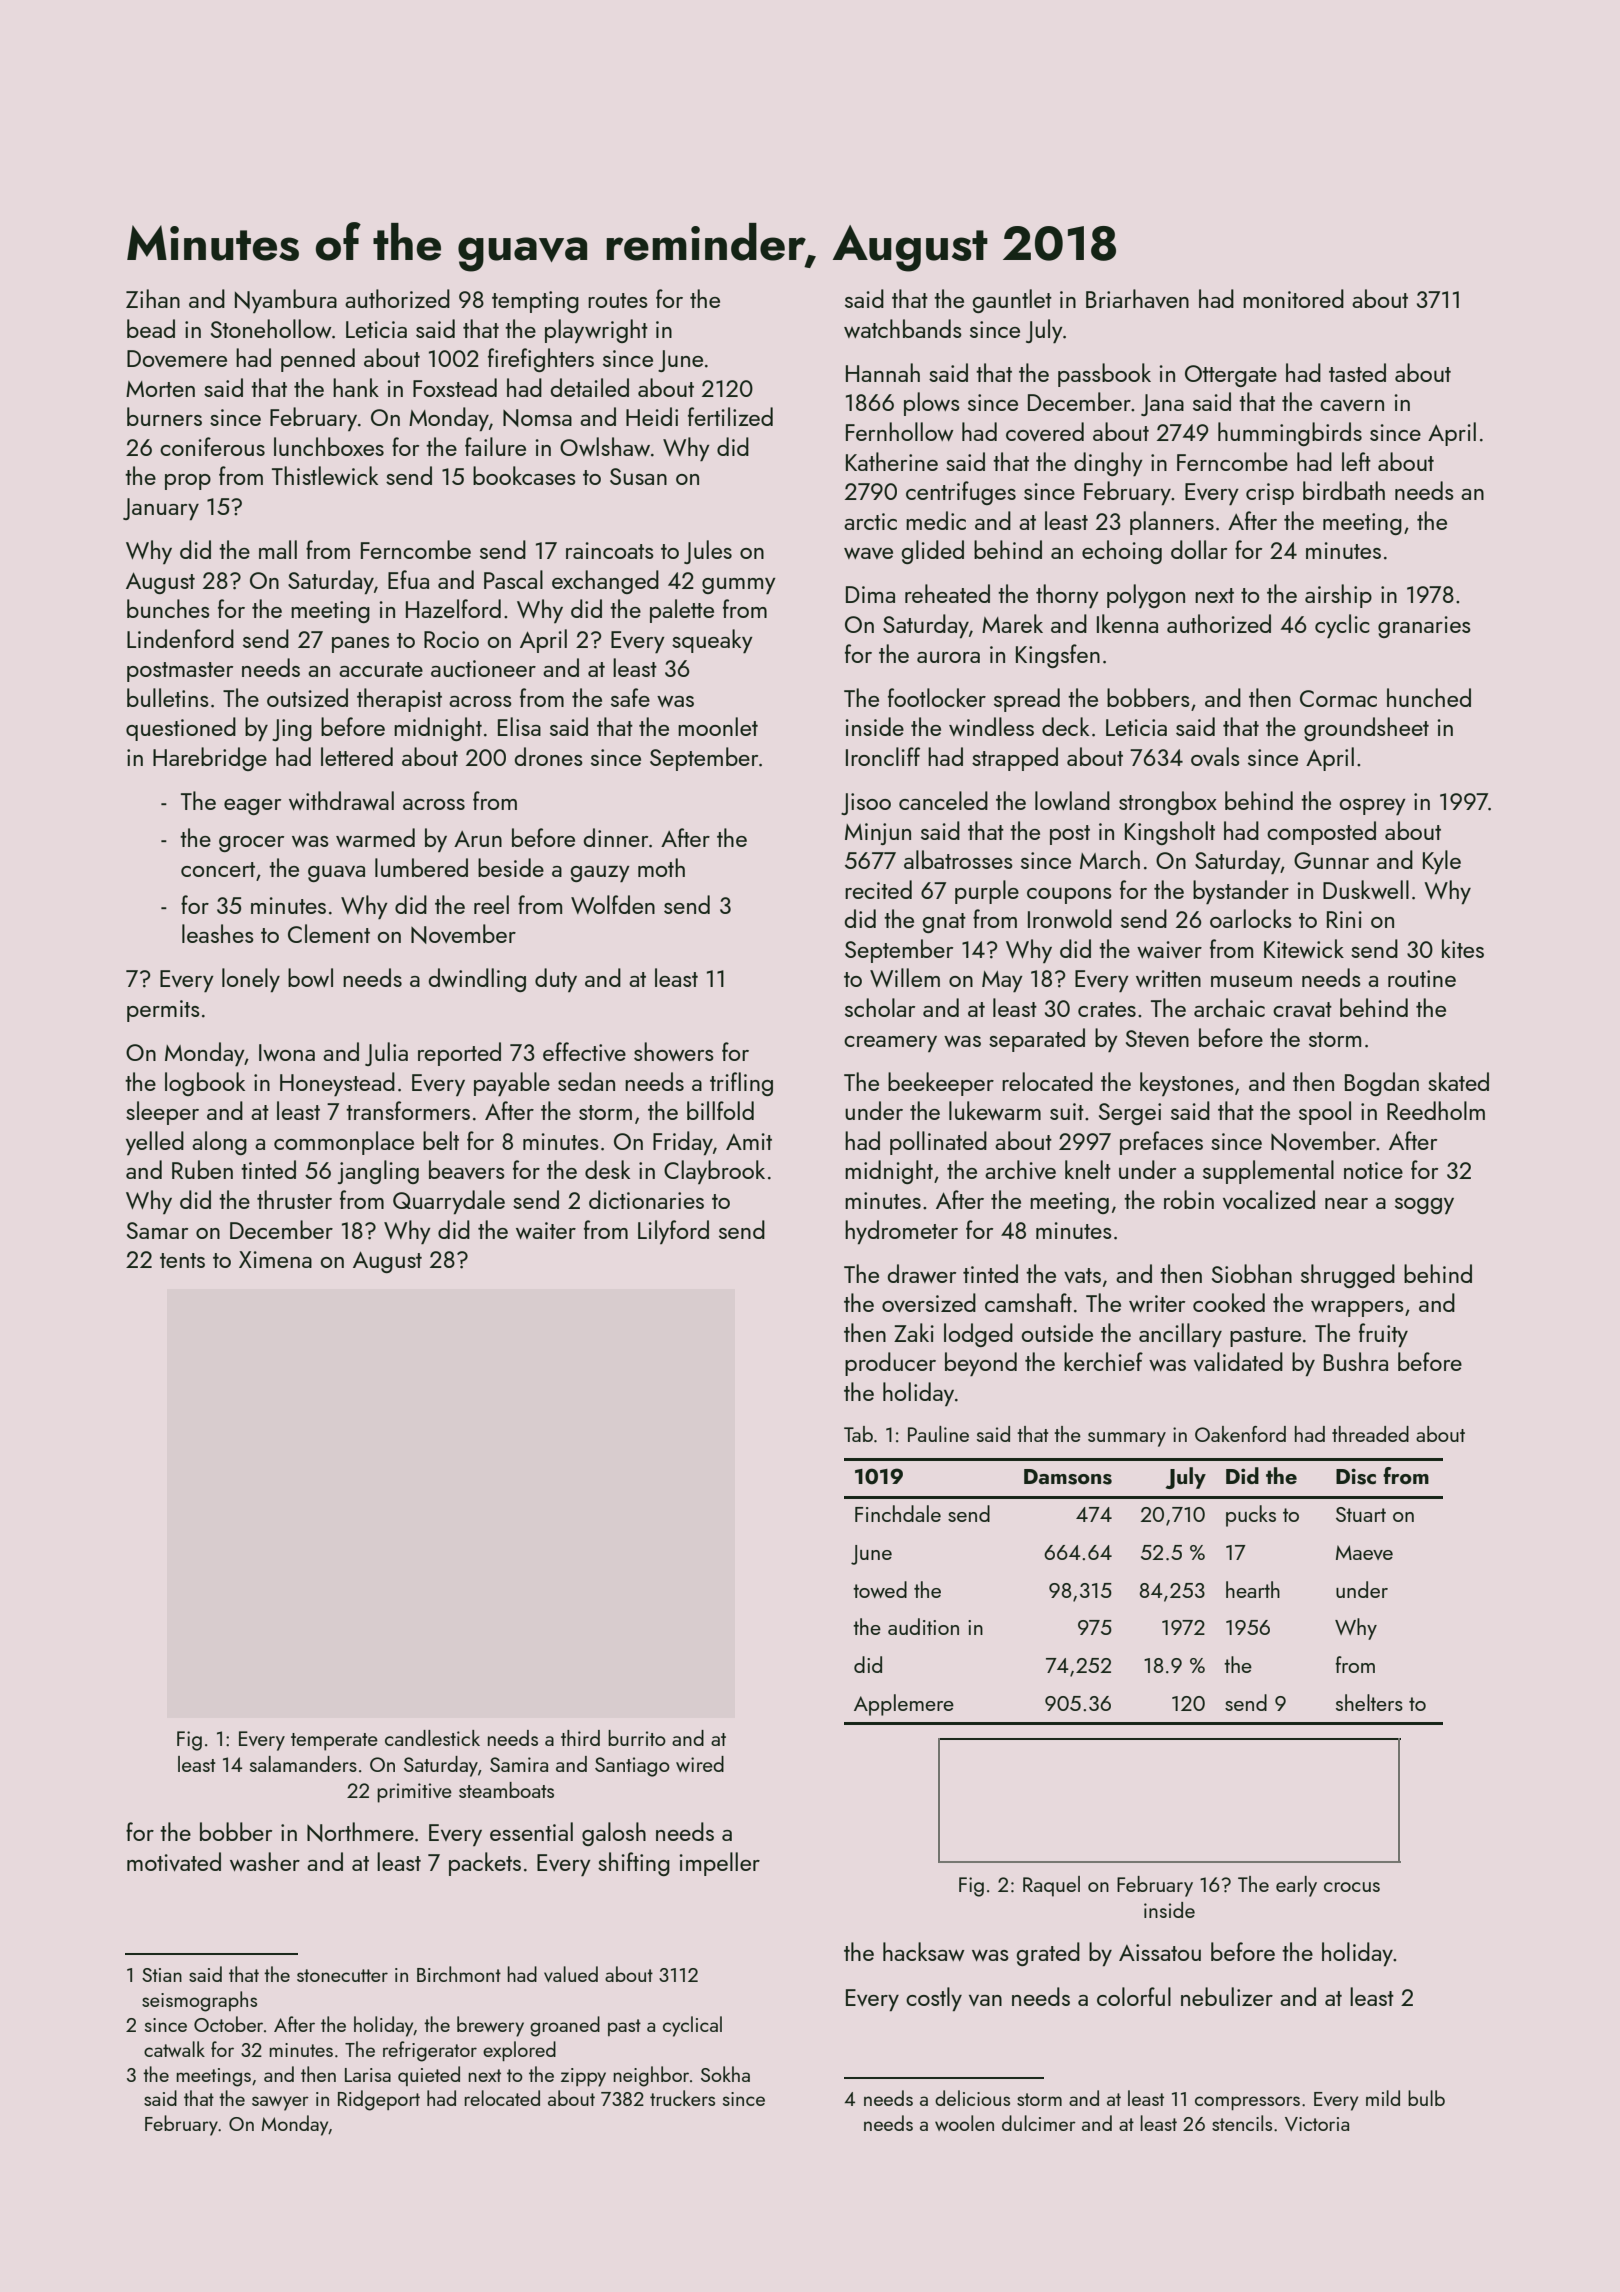 Image resolution: width=1620 pixels, height=2292 pixels. What do you see at coordinates (1369, 1702) in the screenshot?
I see `shelters` at bounding box center [1369, 1702].
